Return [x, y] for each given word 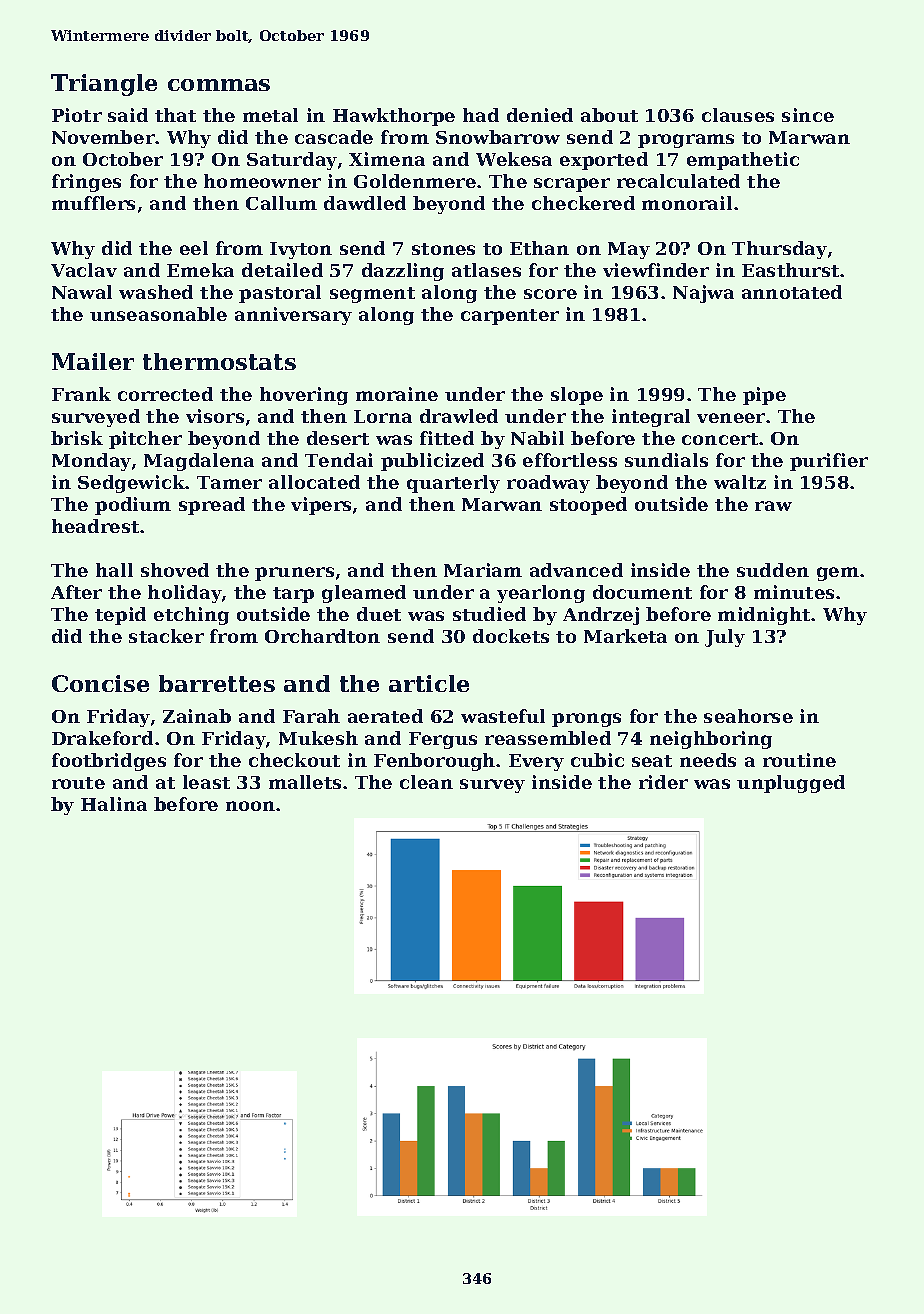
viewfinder [656, 270]
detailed [282, 270]
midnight [764, 616]
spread [212, 506]
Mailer [93, 361]
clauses [738, 115]
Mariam [483, 570]
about [609, 115]
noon [250, 806]
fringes [86, 183]
